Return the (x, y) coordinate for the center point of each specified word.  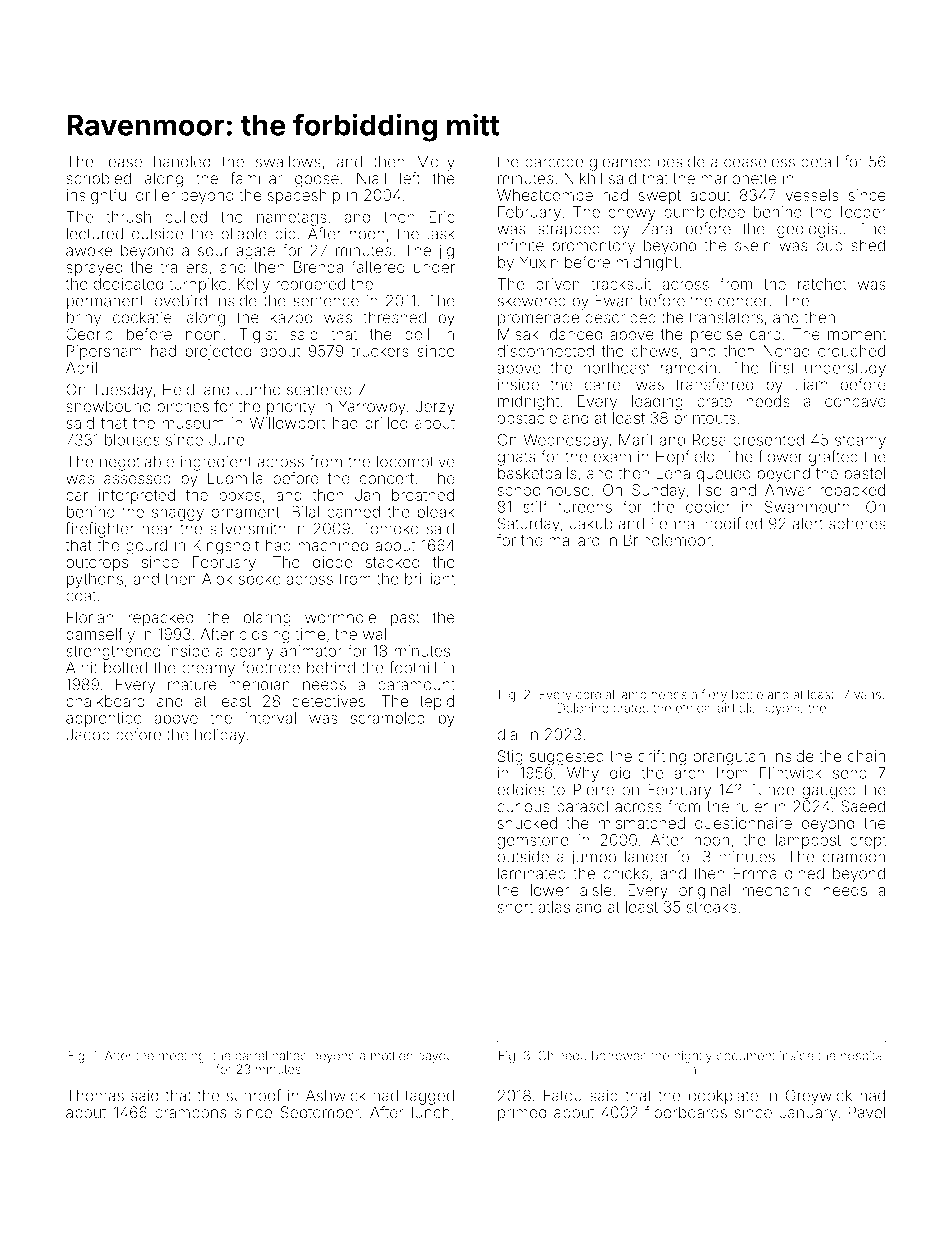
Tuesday (122, 391)
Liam (811, 384)
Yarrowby (372, 408)
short (515, 907)
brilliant (430, 579)
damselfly (100, 635)
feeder (862, 211)
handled (182, 162)
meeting (182, 1057)
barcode (554, 162)
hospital (863, 1057)
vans (867, 696)
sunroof (254, 1095)
